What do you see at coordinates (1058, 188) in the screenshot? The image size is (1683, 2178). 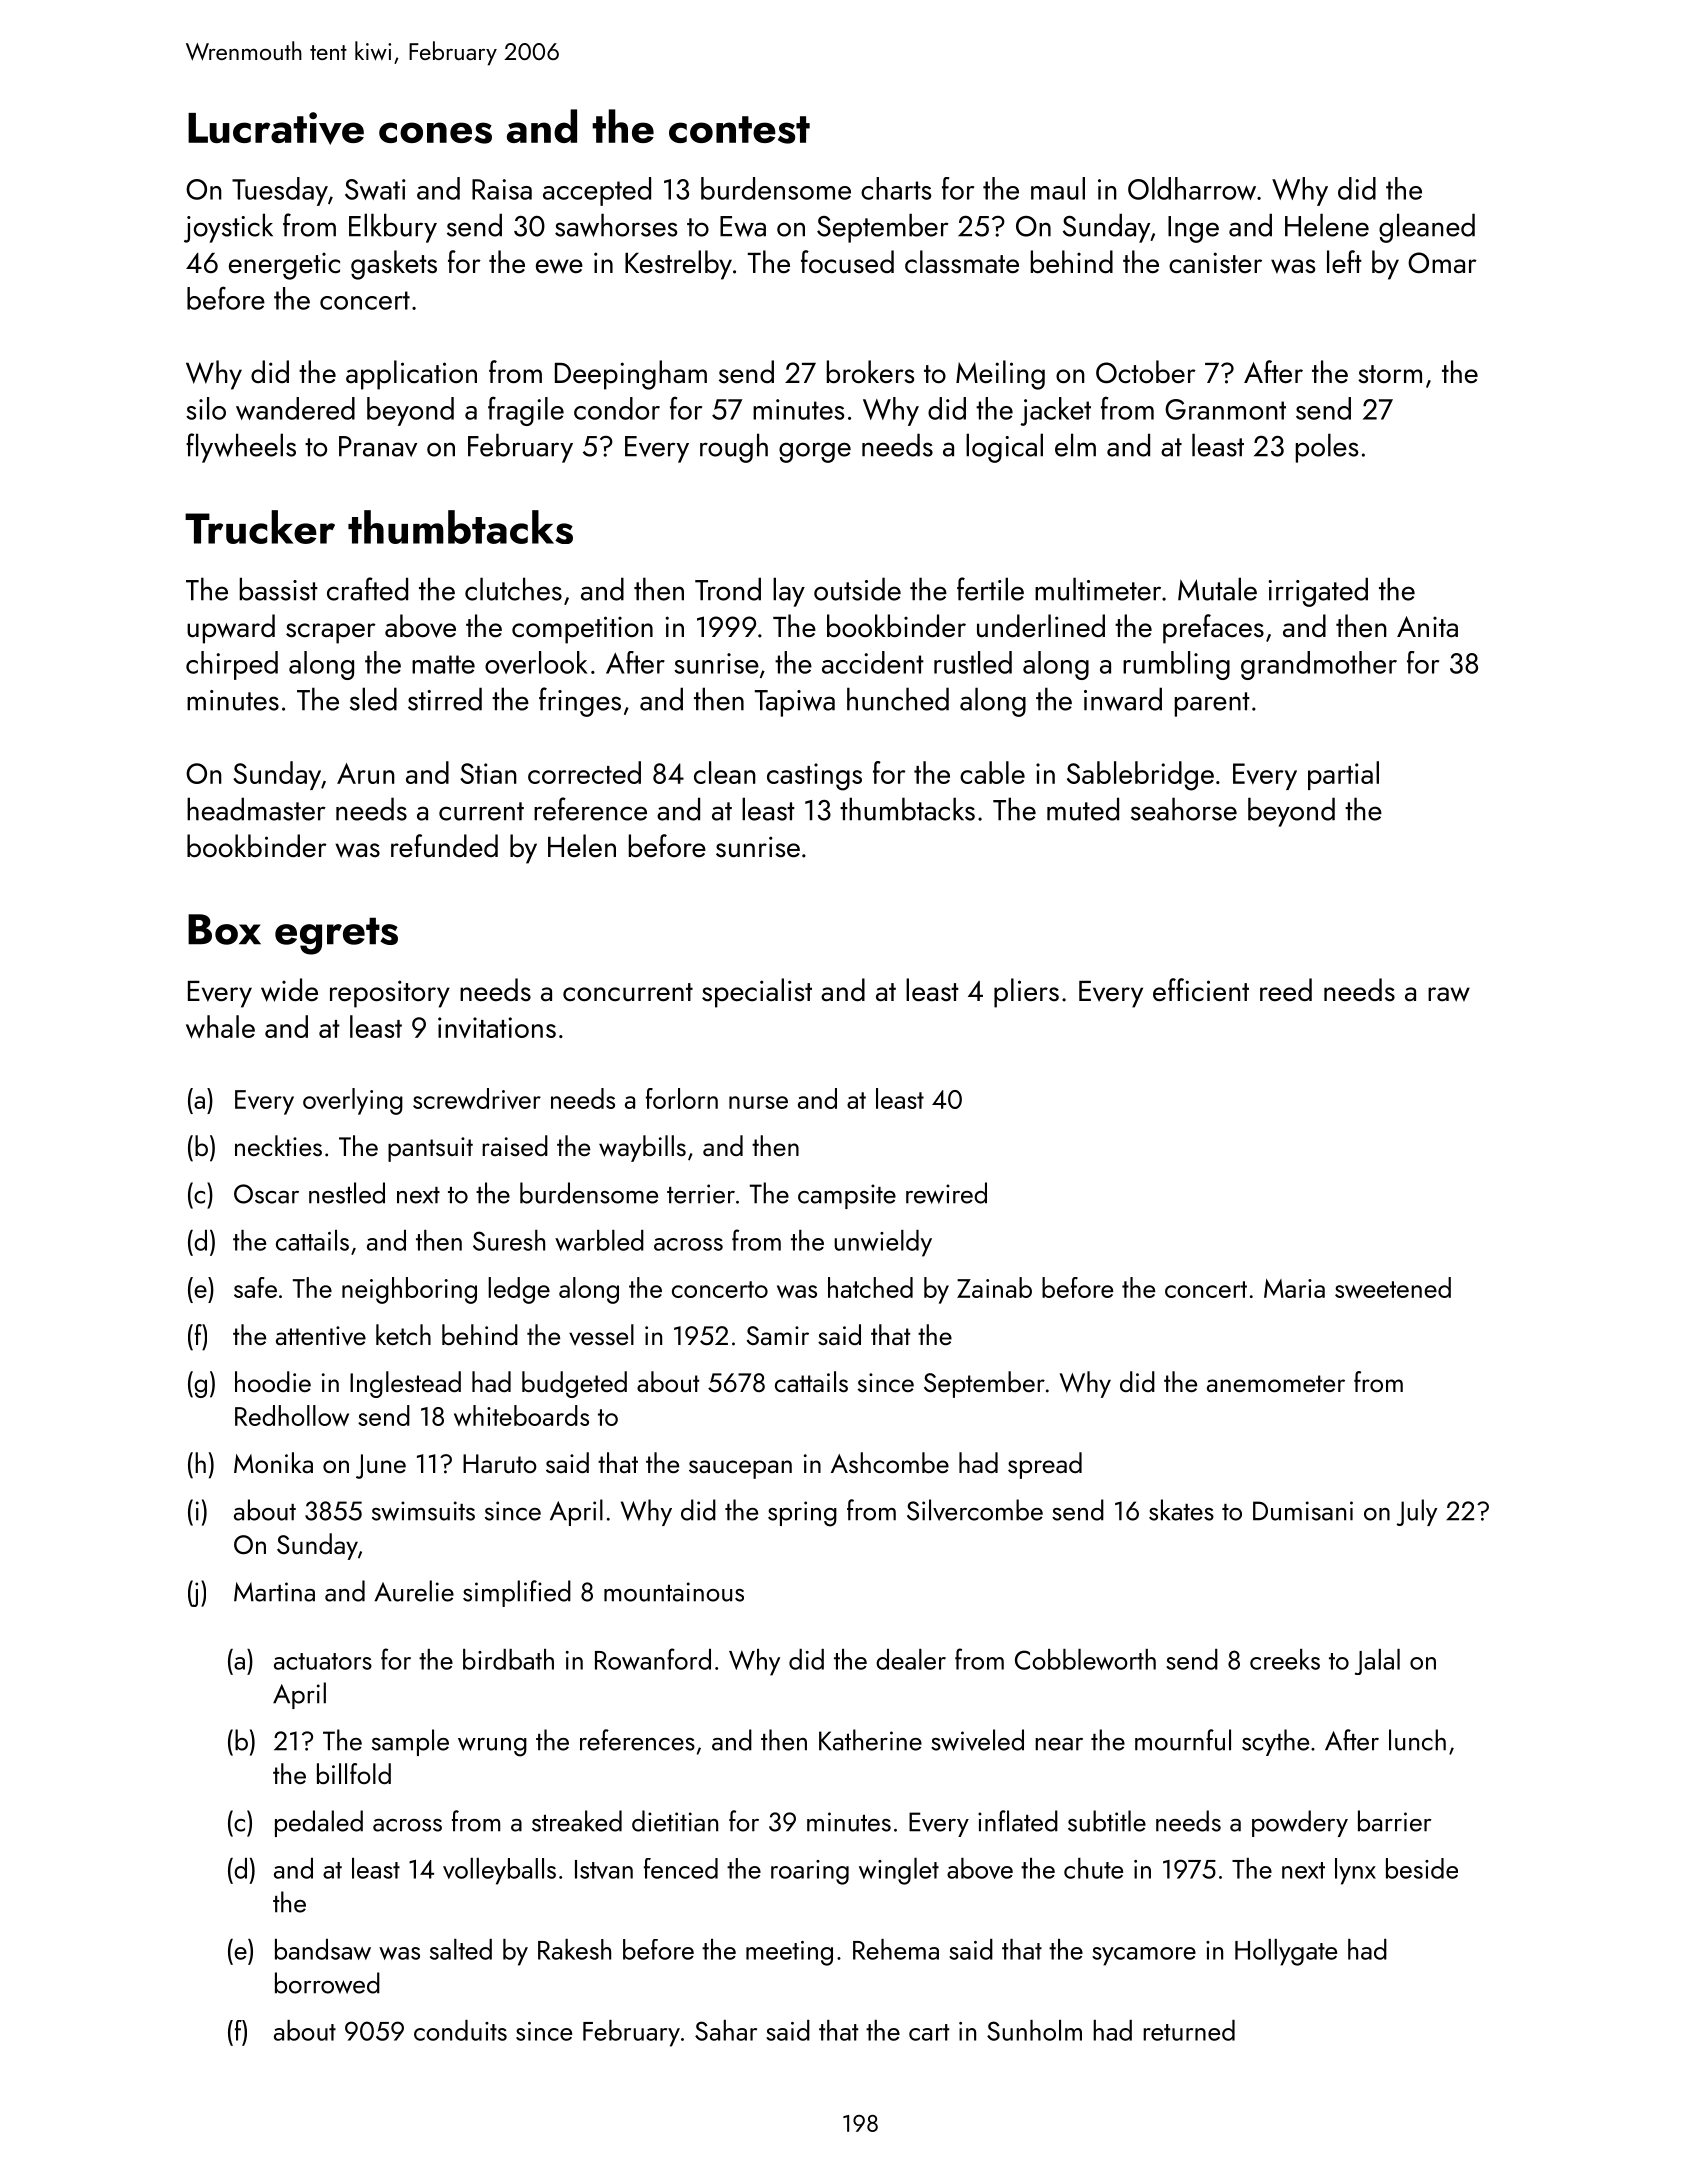 I see `maul` at bounding box center [1058, 188].
